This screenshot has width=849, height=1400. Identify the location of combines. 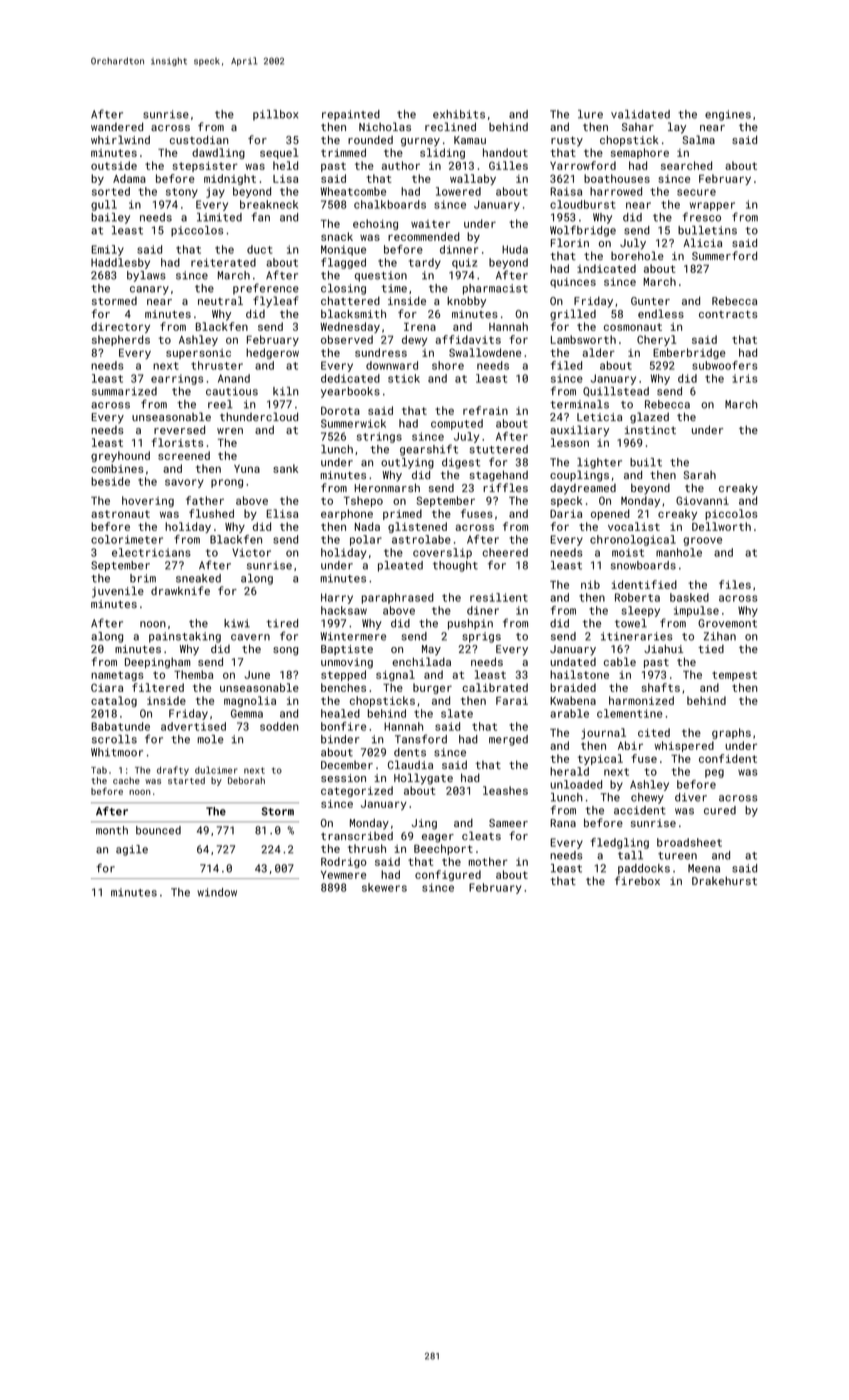
(117, 468).
